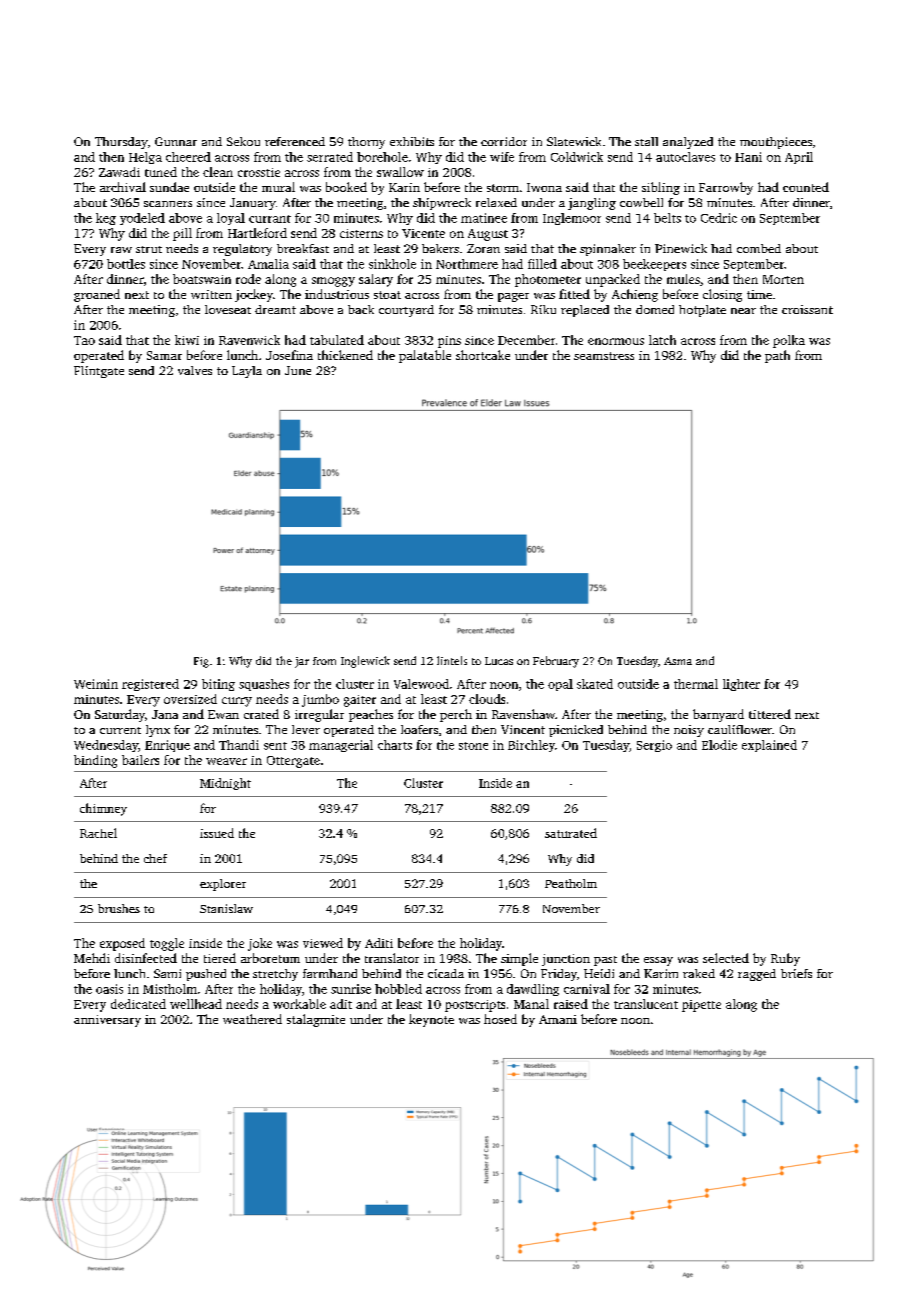  I want to click on seamstress, so click(604, 356).
